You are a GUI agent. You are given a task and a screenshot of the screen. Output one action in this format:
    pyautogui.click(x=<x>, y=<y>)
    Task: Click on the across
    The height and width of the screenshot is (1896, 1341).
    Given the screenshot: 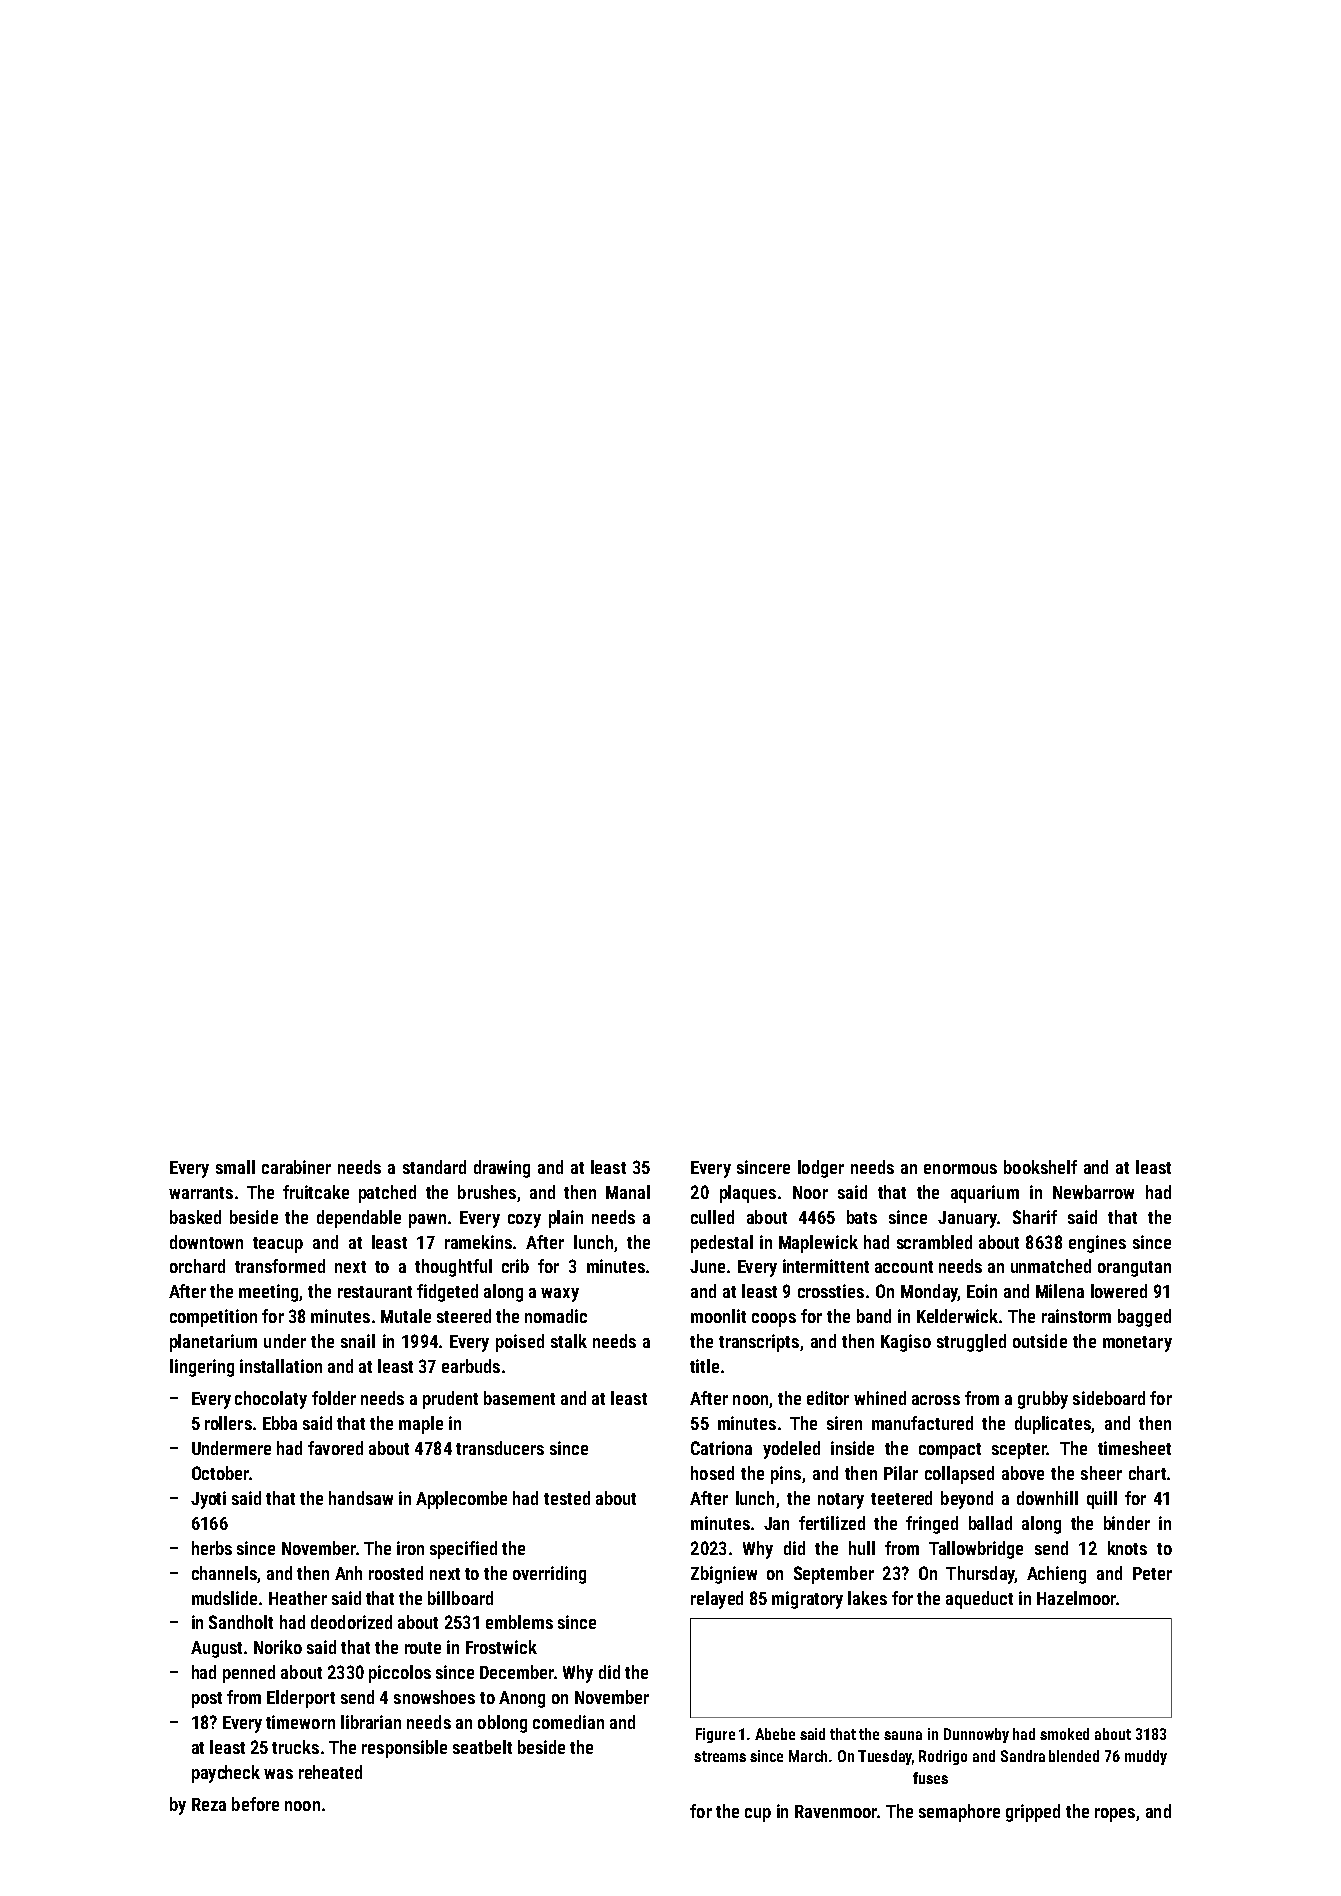 What is the action you would take?
    pyautogui.click(x=936, y=1400)
